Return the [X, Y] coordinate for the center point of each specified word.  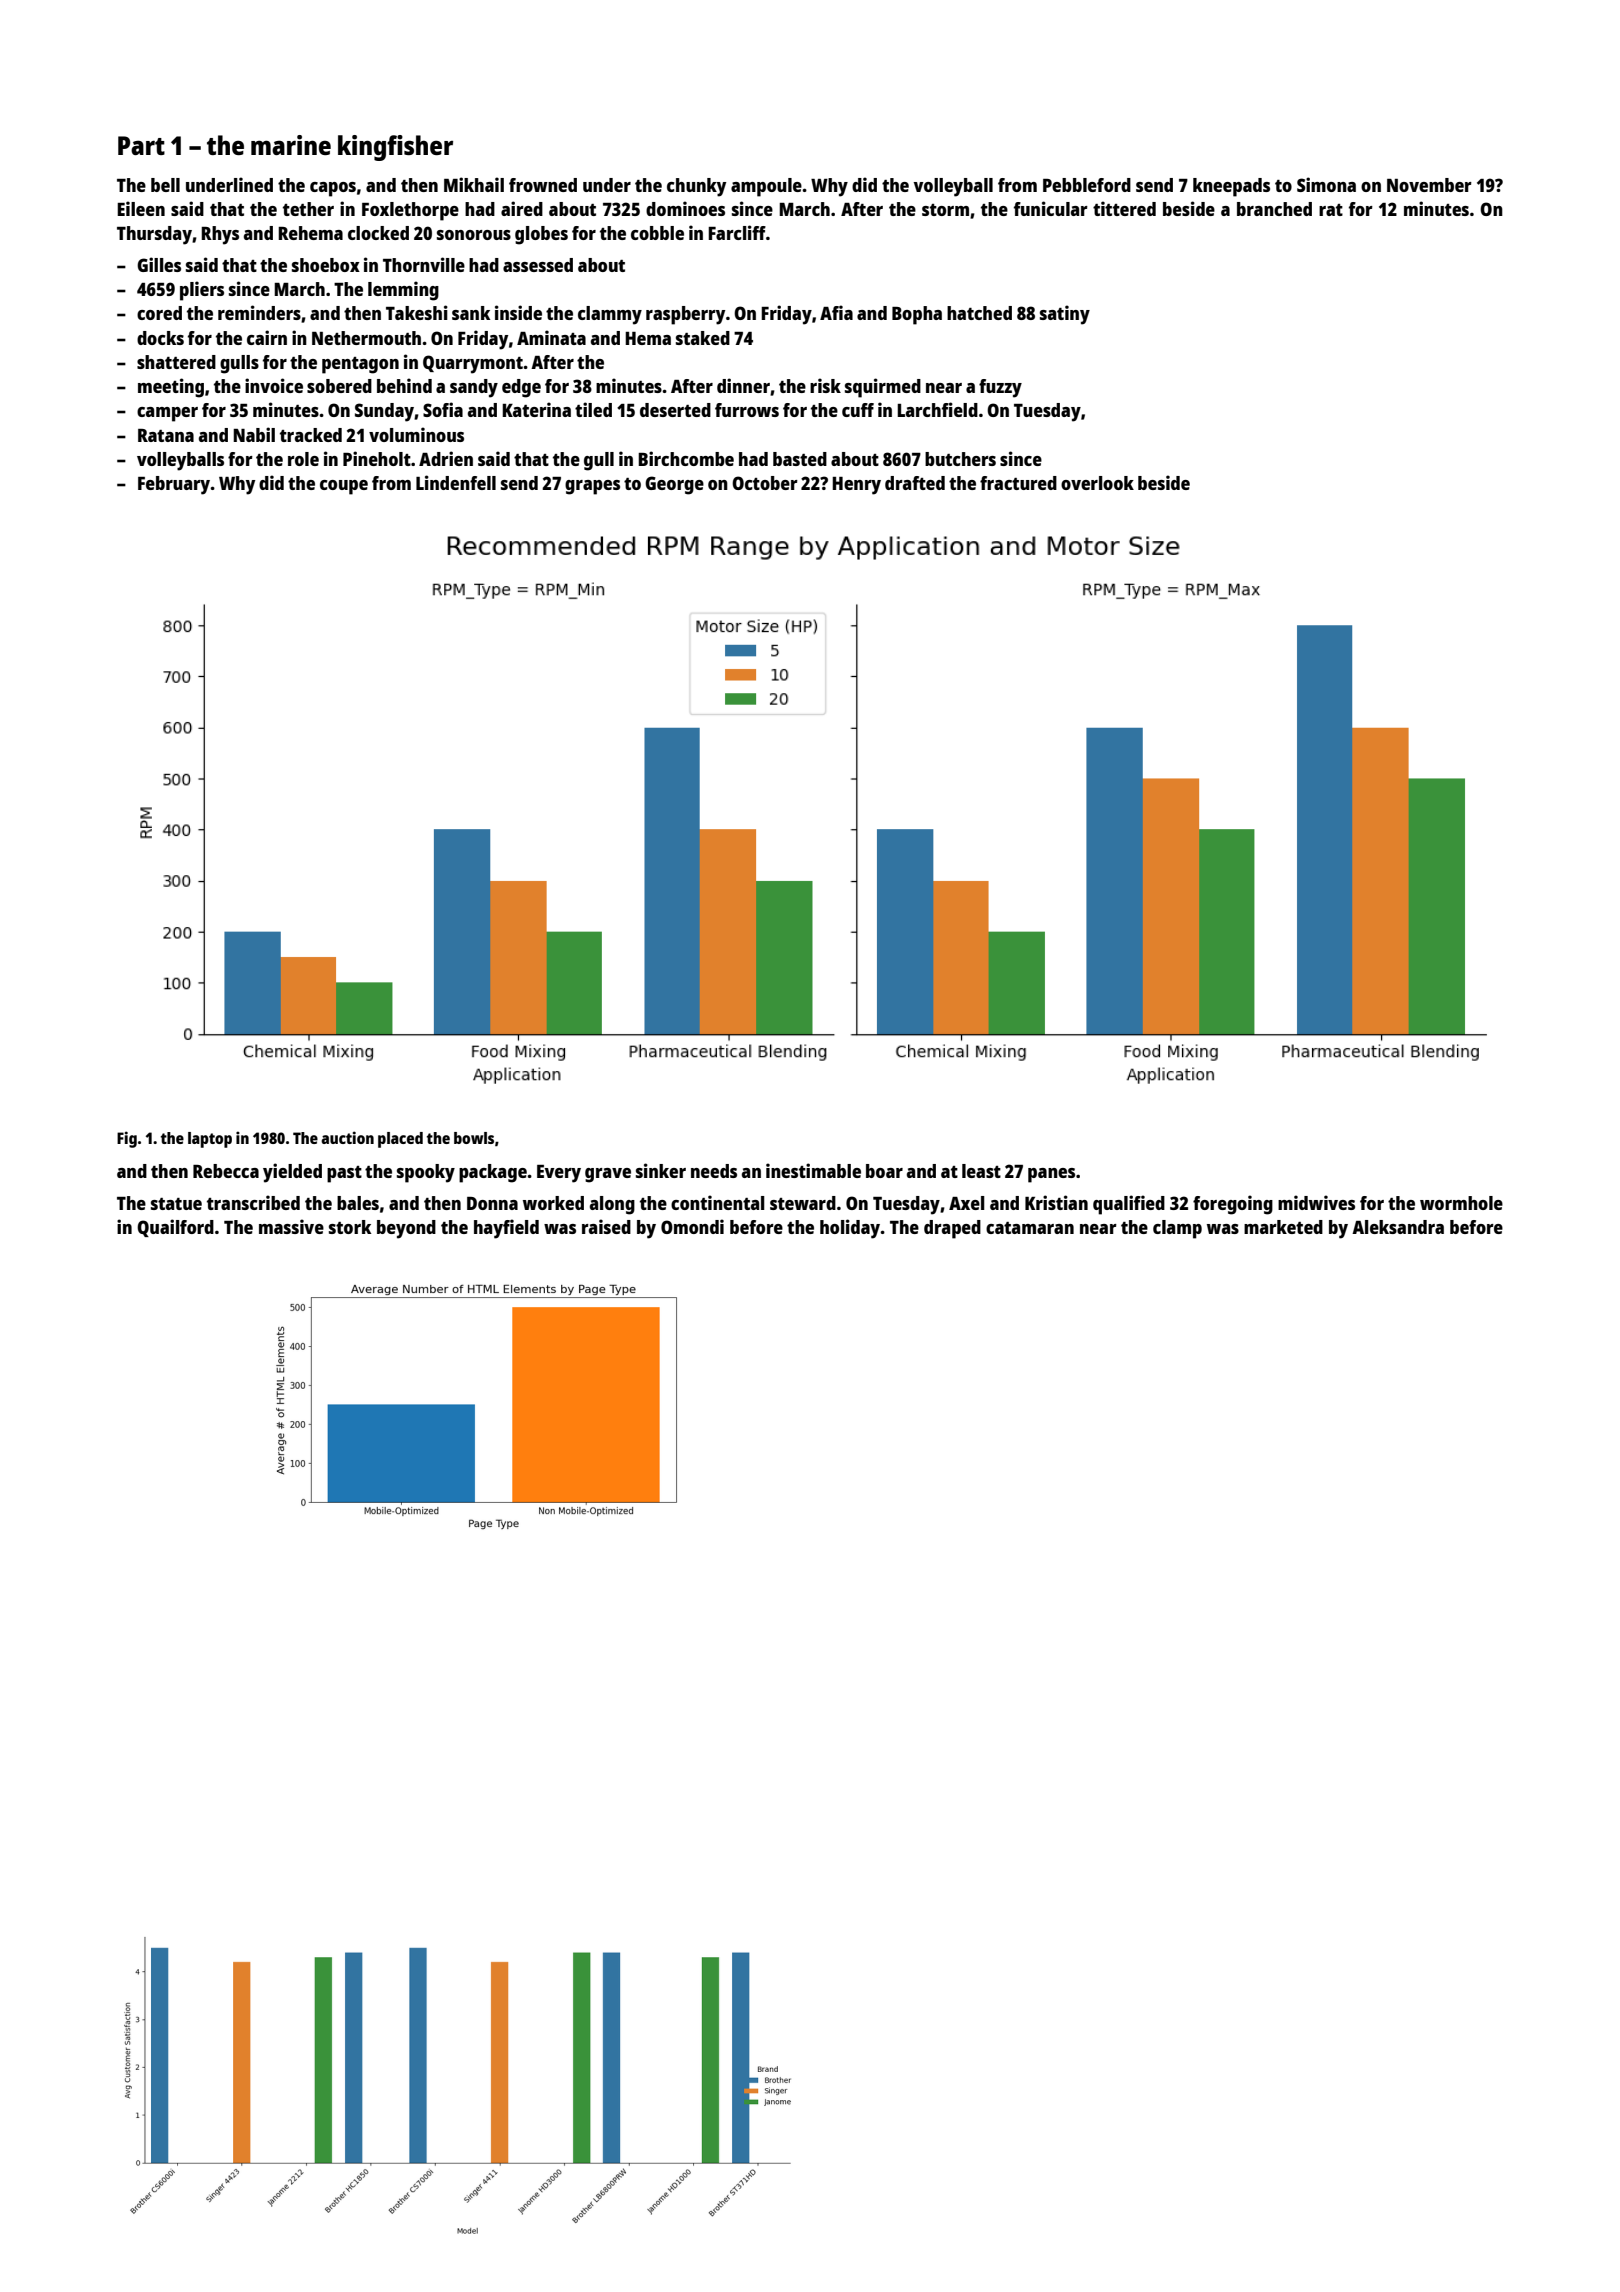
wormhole [1461, 1203]
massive [291, 1226]
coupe [344, 487]
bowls [474, 1138]
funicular [1051, 208]
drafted [915, 483]
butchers [960, 459]
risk [825, 385]
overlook [1097, 483]
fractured [1018, 483]
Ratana [166, 435]
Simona [1326, 184]
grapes [592, 487]
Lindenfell [456, 482]
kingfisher [395, 148]
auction [347, 1137]
